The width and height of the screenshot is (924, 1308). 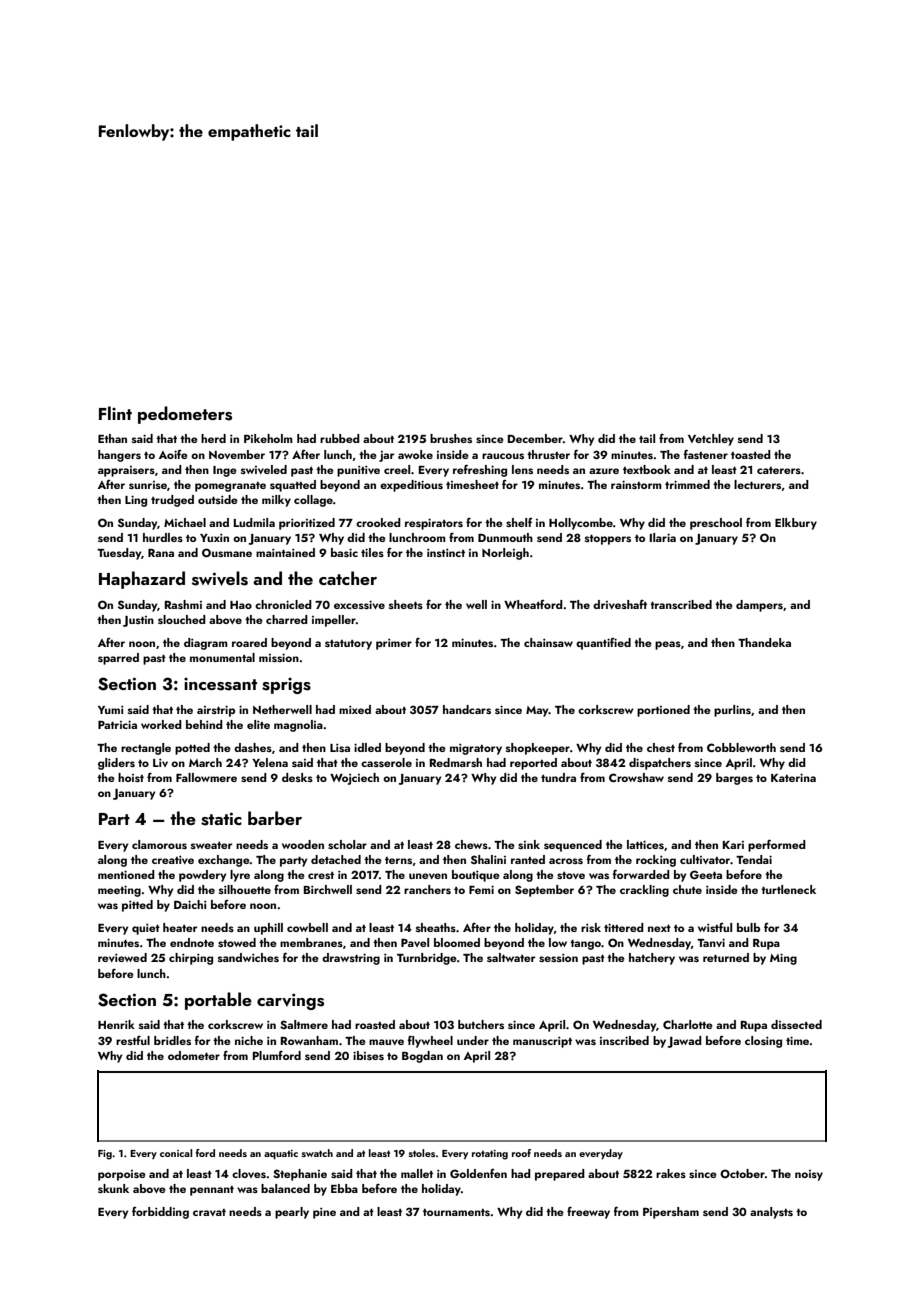 What do you see at coordinates (711, 440) in the screenshot?
I see `Vetchley` at bounding box center [711, 440].
